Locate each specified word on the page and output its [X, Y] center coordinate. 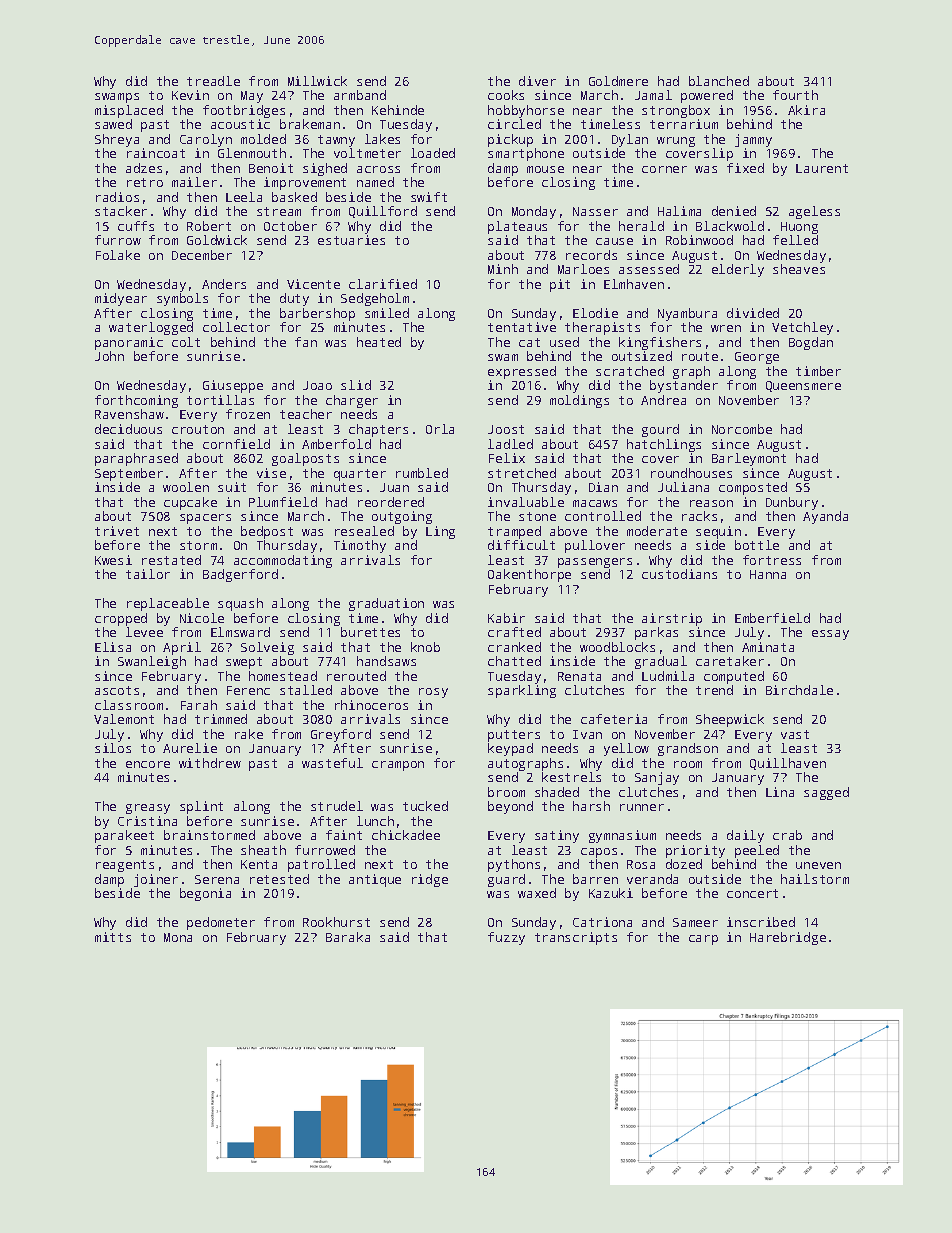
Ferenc [248, 690]
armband [360, 95]
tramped [514, 532]
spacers [205, 519]
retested [279, 879]
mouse [545, 169]
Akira [806, 110]
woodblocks [617, 647]
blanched [719, 81]
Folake [118, 255]
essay [830, 635]
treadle [213, 81]
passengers [595, 563]
